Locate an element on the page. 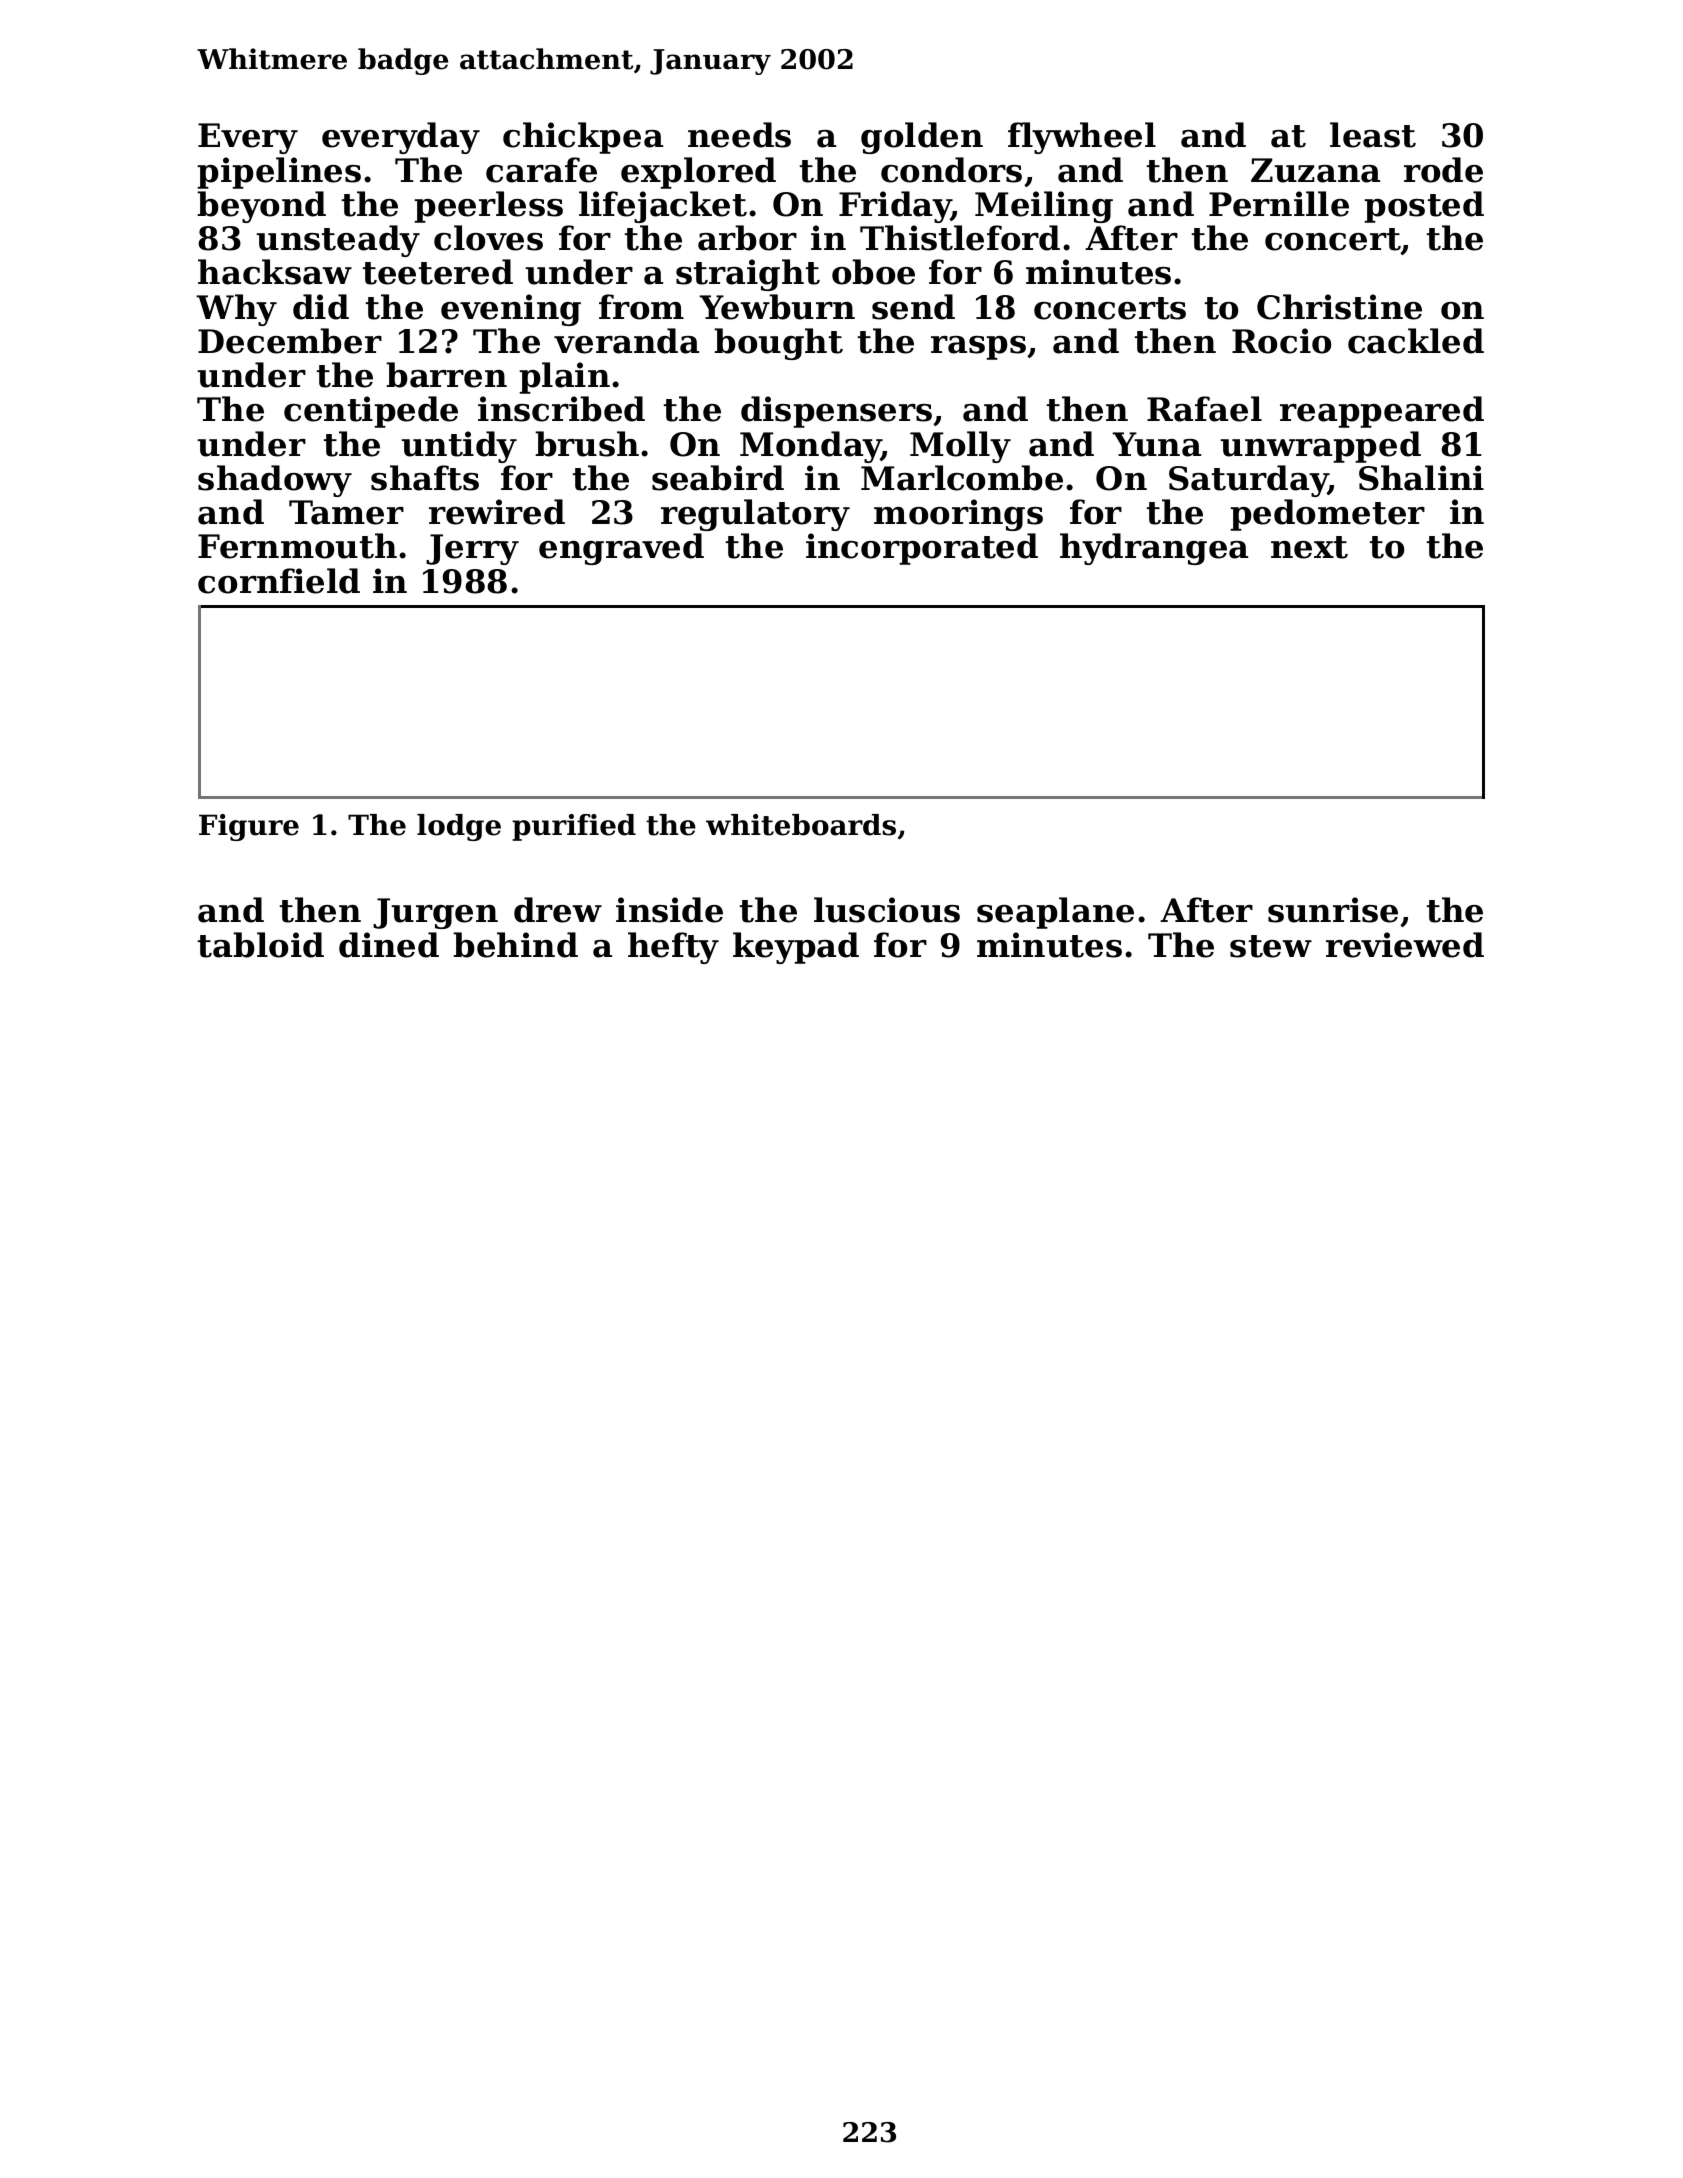 This page has width=1683, height=2178. next is located at coordinates (1309, 547).
